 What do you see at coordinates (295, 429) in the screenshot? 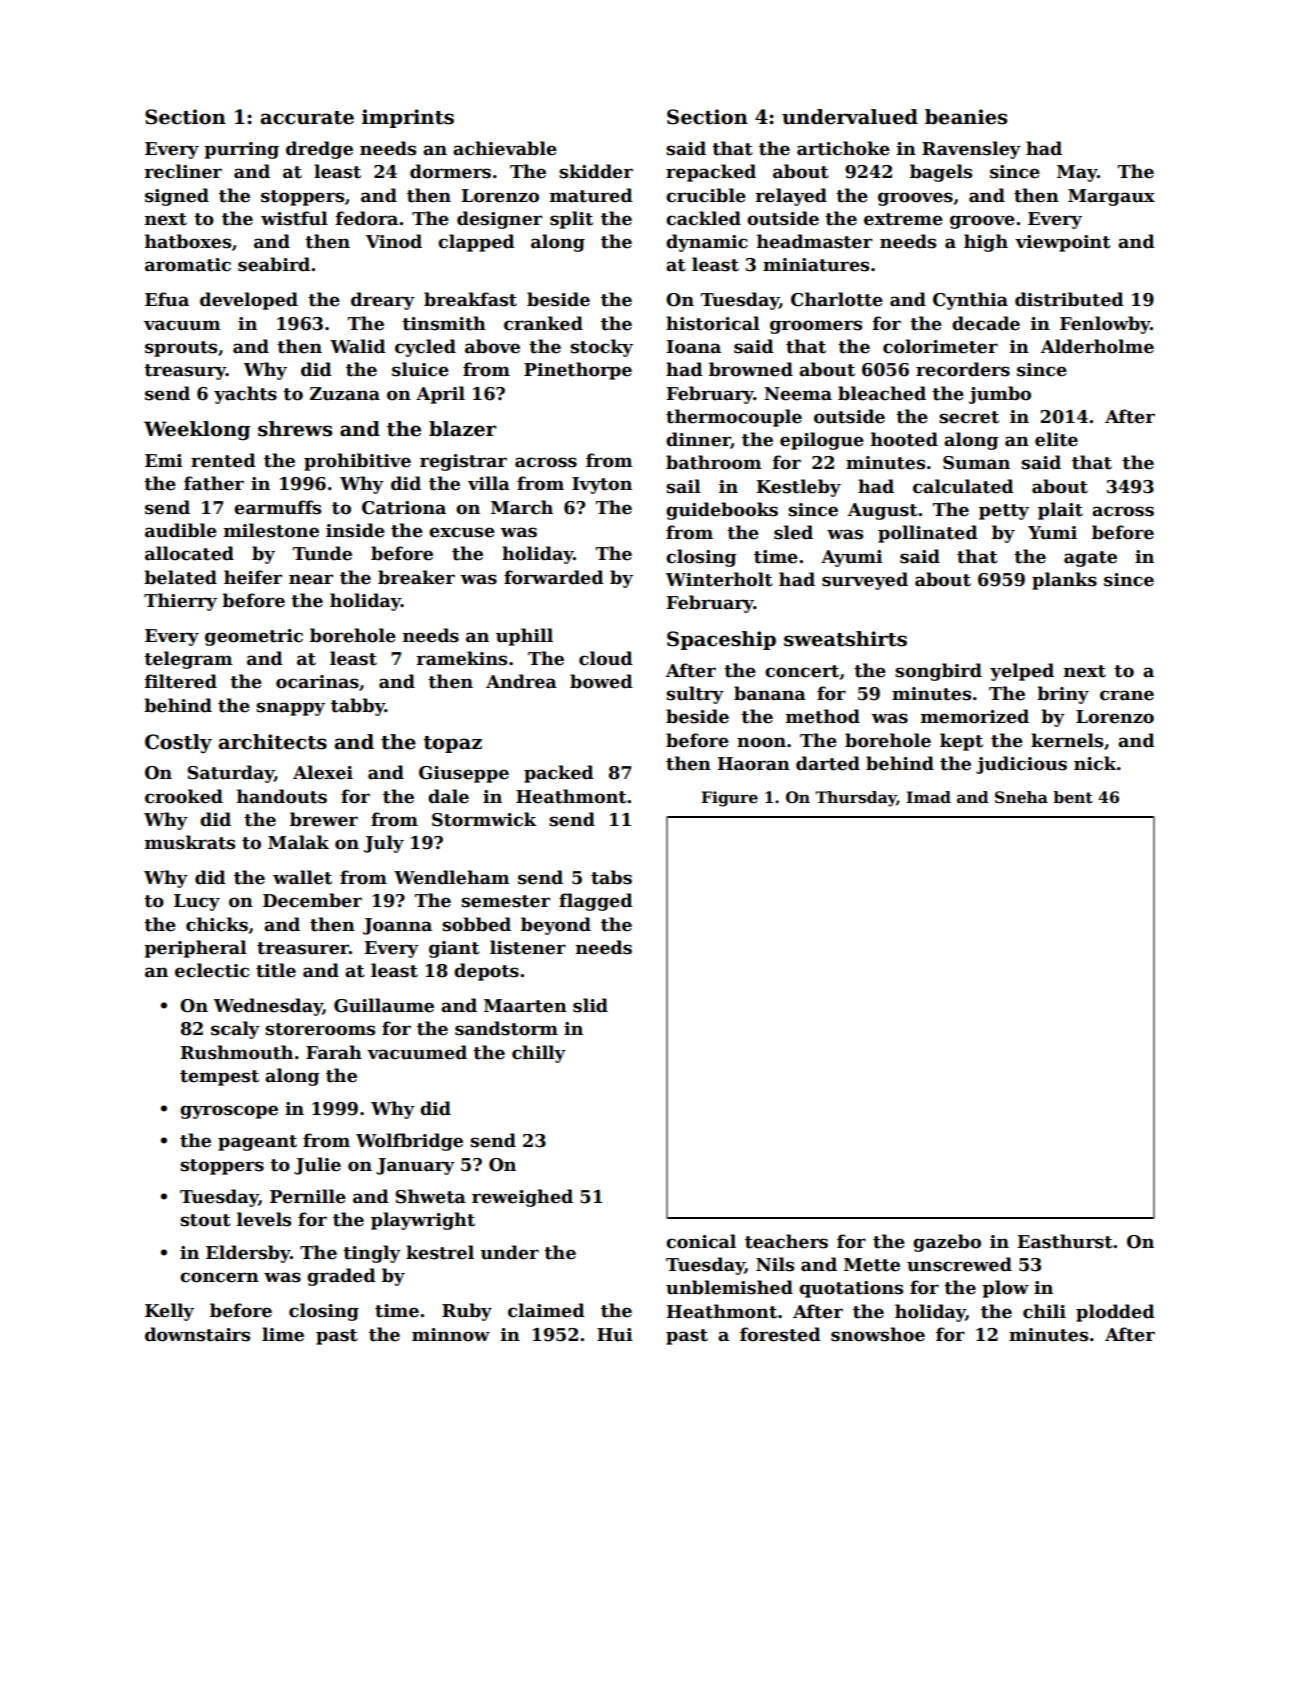
I see `shrews` at bounding box center [295, 429].
